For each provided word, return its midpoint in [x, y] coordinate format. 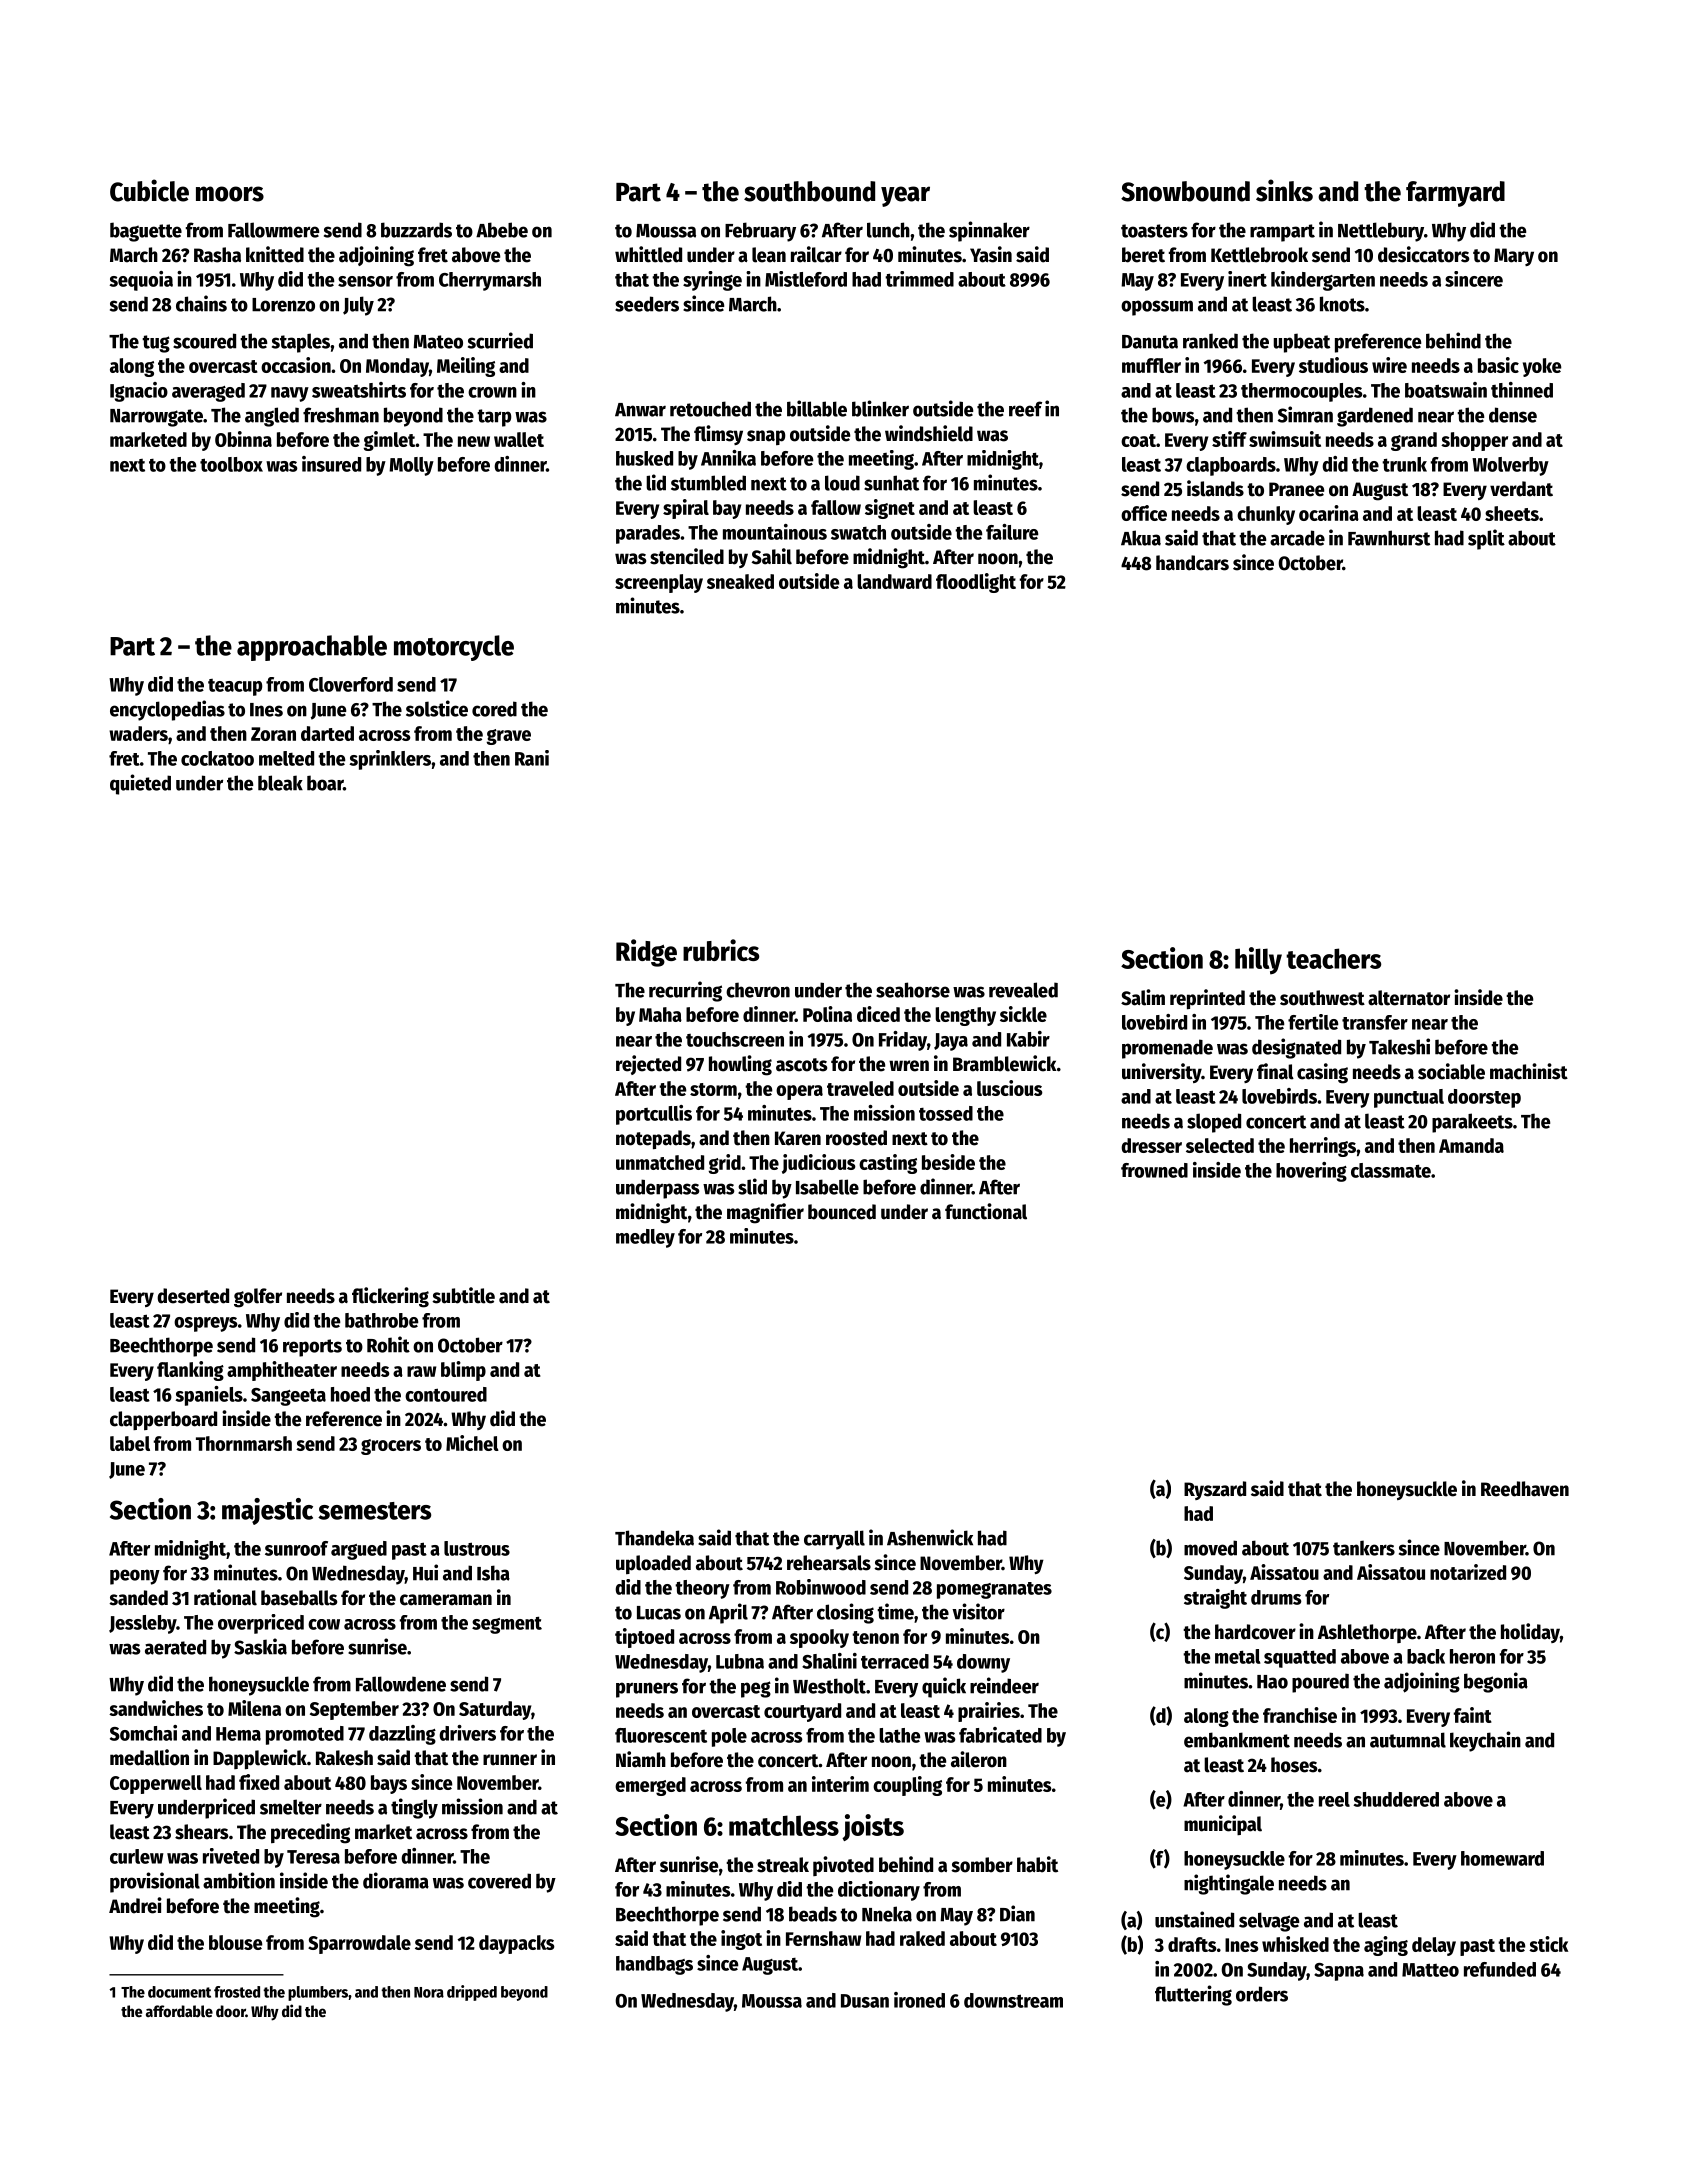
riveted [231, 1856]
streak [783, 1865]
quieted [140, 784]
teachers [1333, 958]
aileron [979, 1759]
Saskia [260, 1646]
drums [1276, 1597]
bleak [280, 783]
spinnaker [989, 231]
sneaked [740, 581]
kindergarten [1323, 281]
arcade [1297, 538]
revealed [1023, 990]
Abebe [502, 230]
